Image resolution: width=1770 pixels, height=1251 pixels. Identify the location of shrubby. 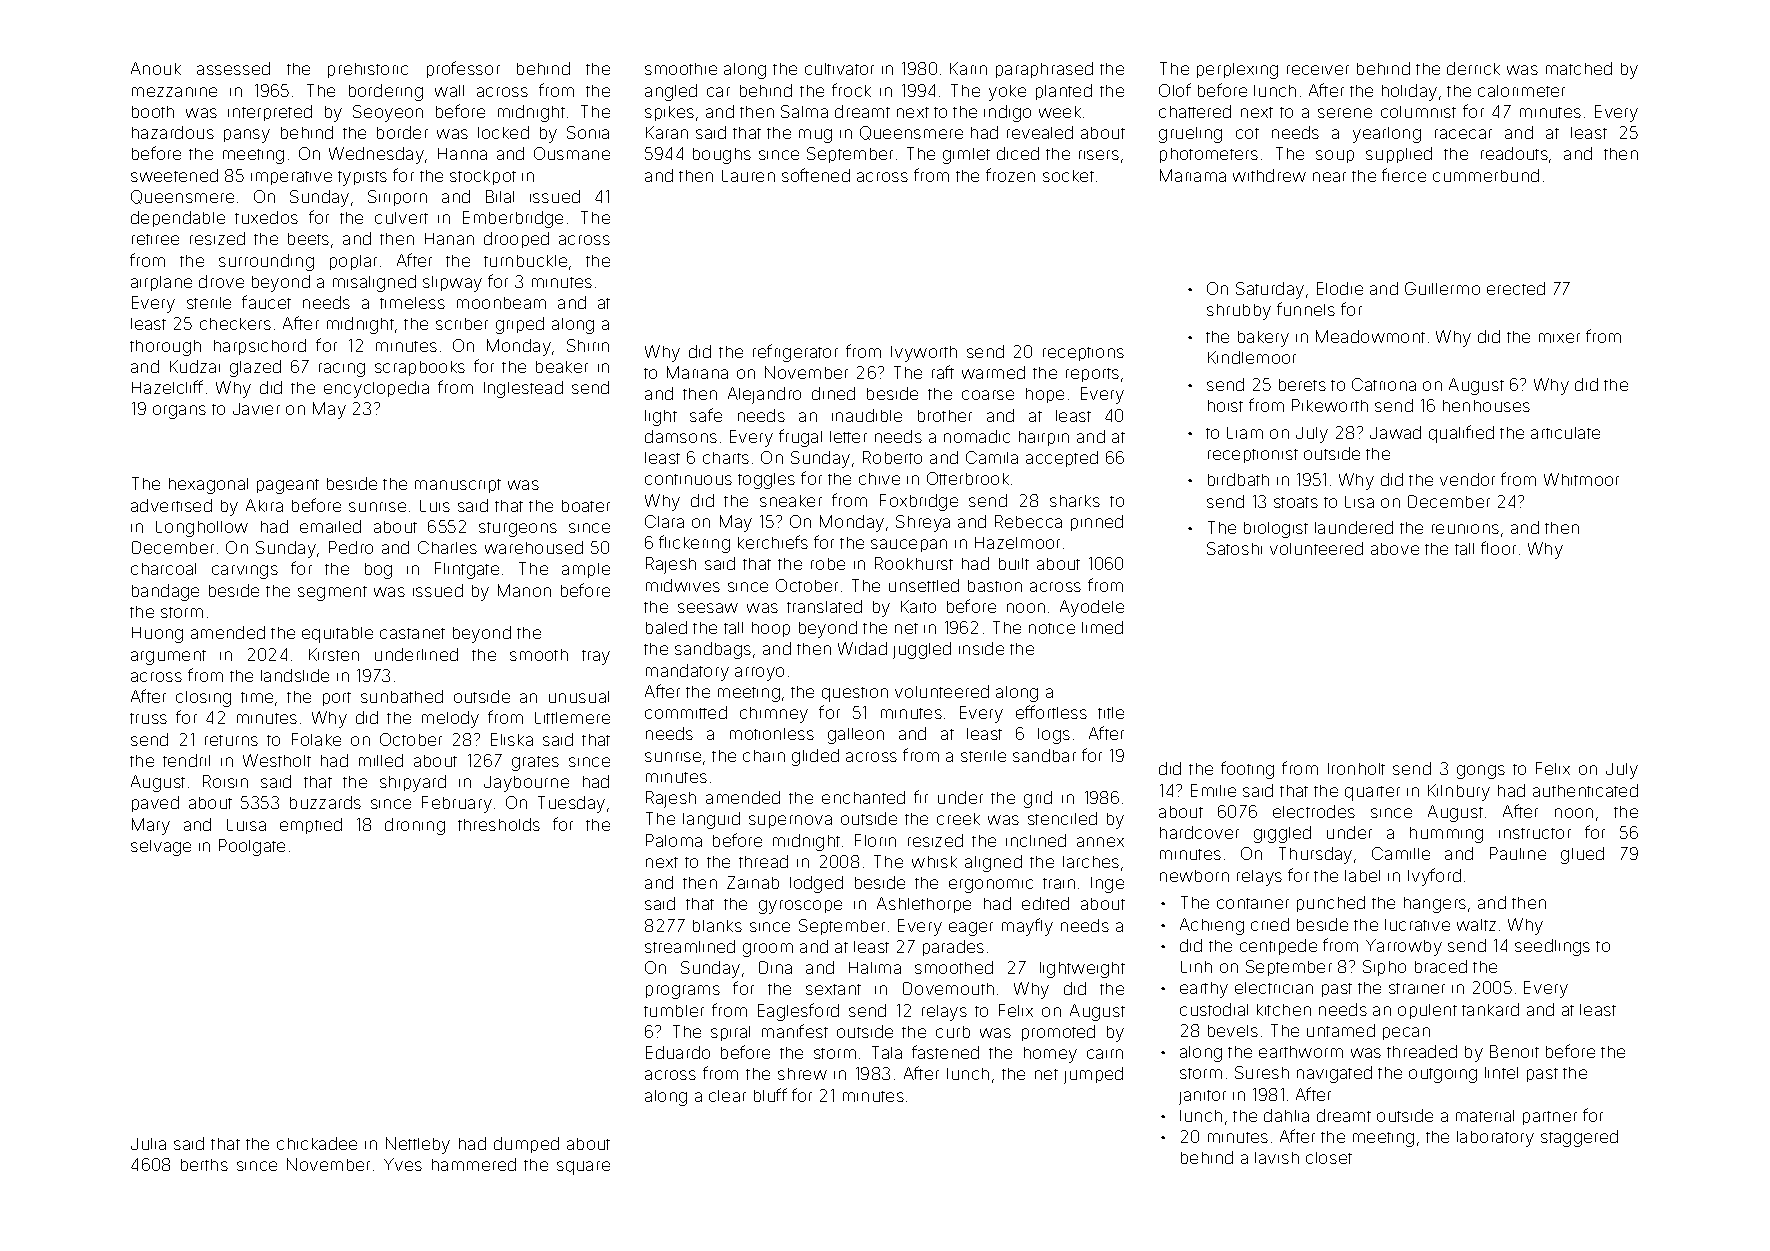
(1239, 312).
